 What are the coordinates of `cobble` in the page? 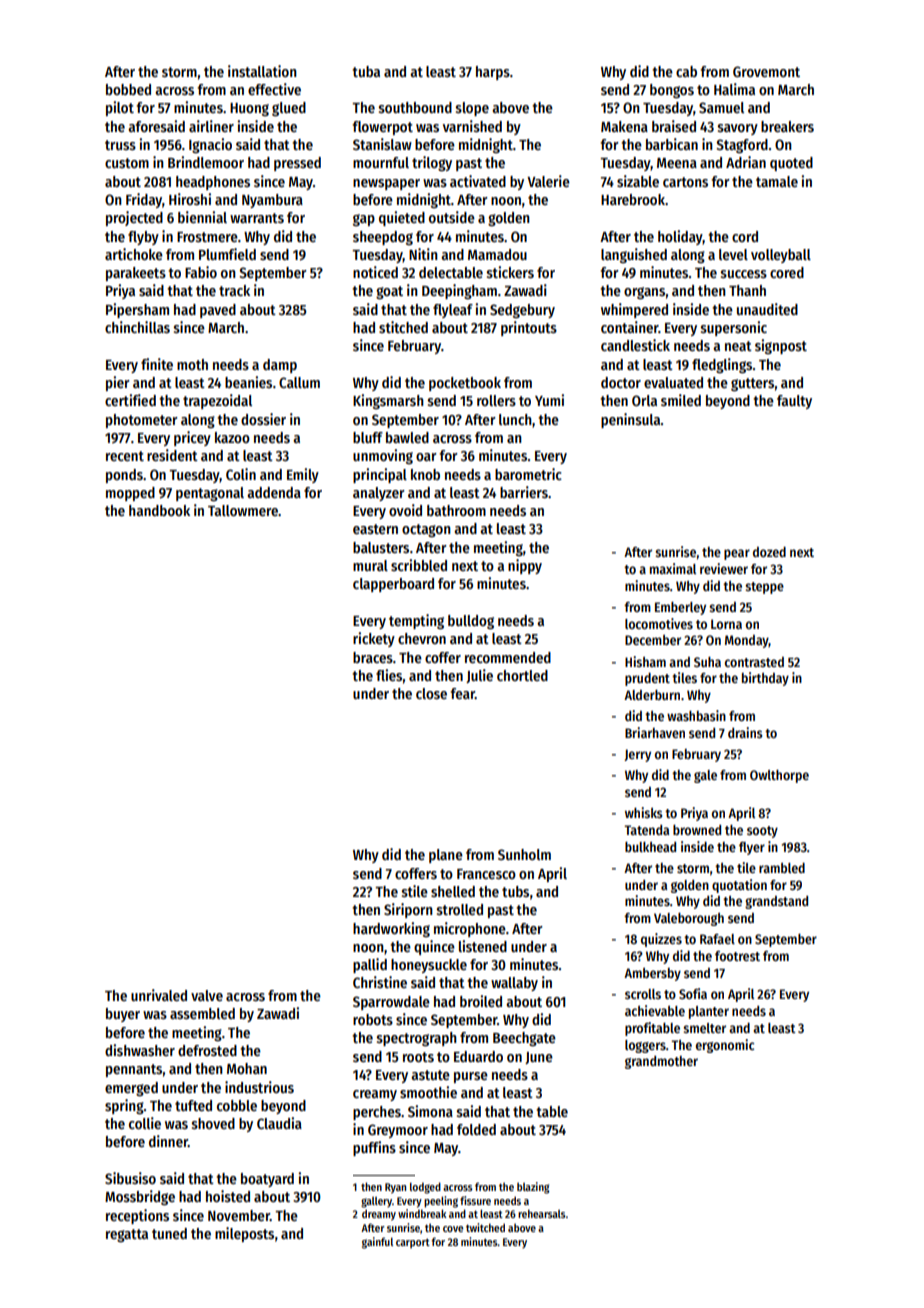 It's located at (237, 1105).
